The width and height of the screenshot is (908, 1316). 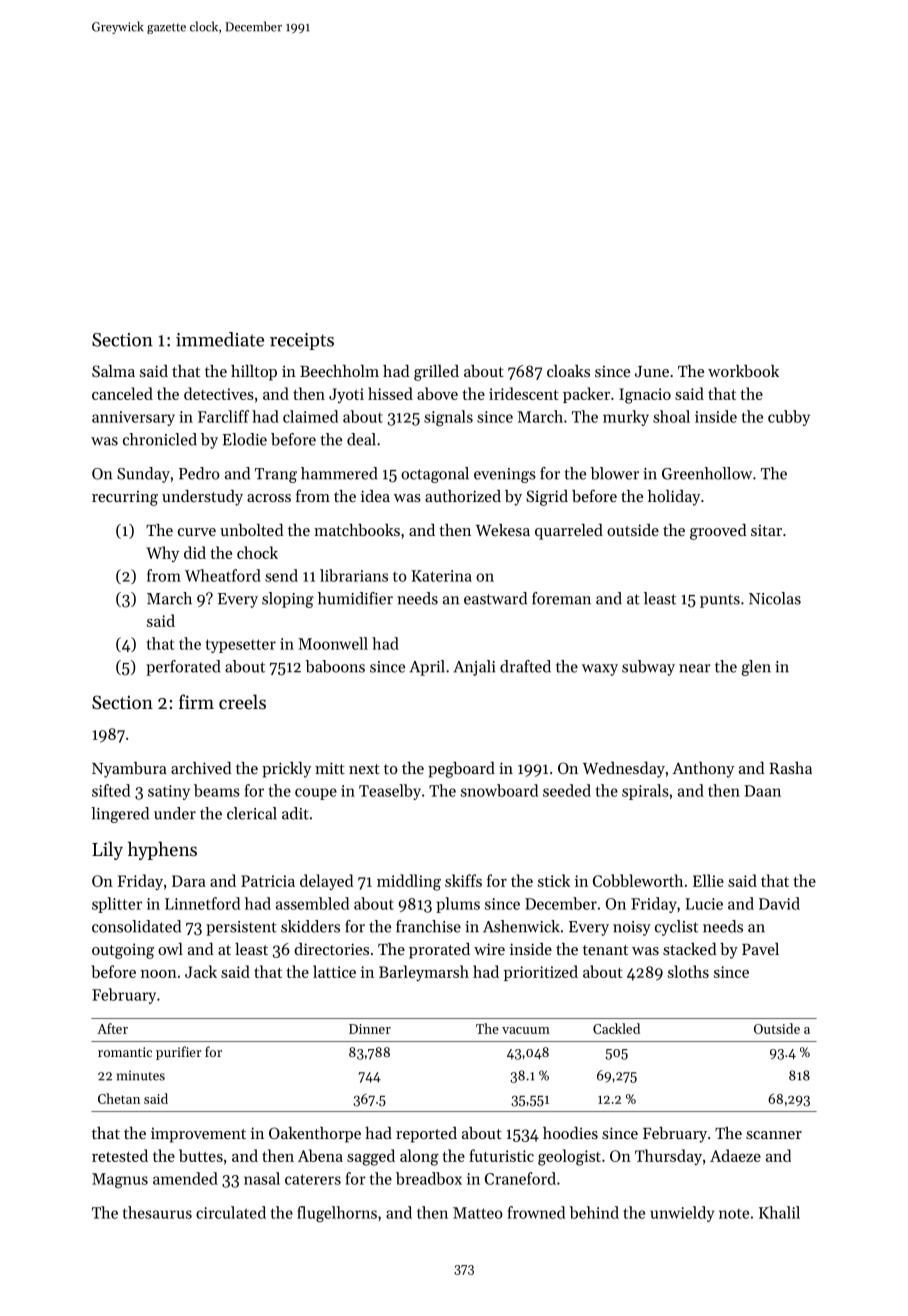 What do you see at coordinates (220, 339) in the screenshot?
I see `immediate` at bounding box center [220, 339].
